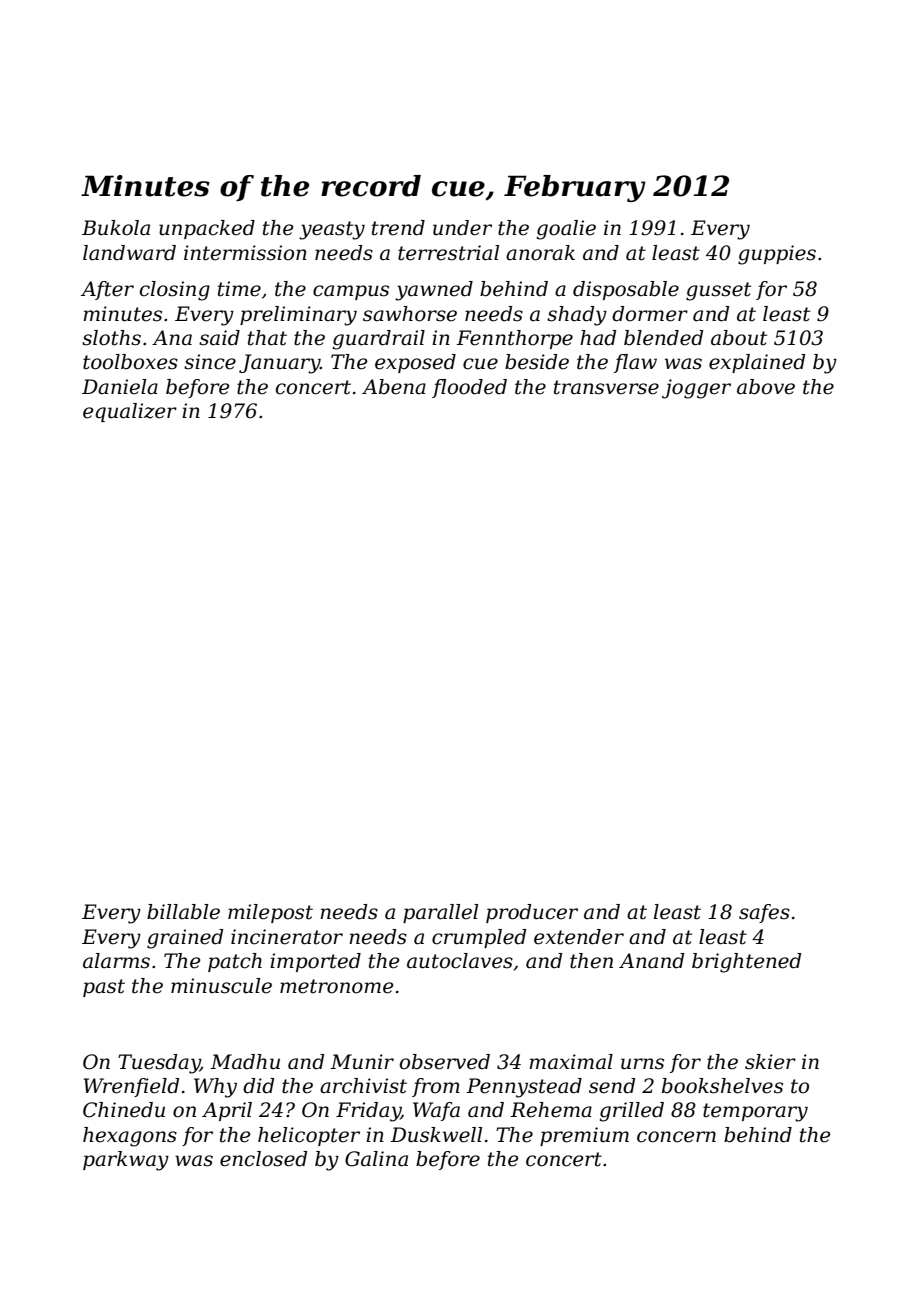  What do you see at coordinates (130, 412) in the document?
I see `equalizer` at bounding box center [130, 412].
